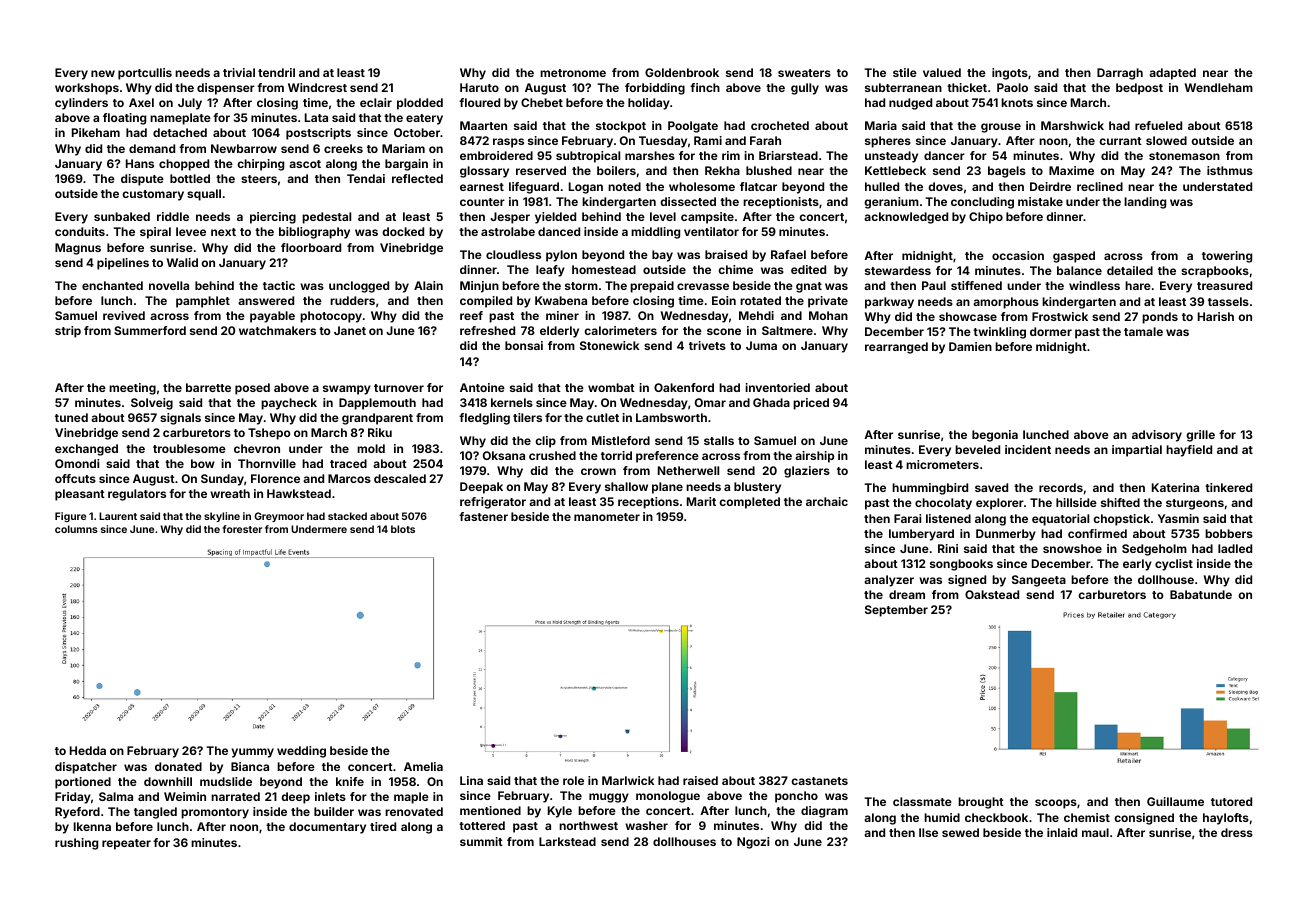  What do you see at coordinates (688, 470) in the document?
I see `Netherwell` at bounding box center [688, 470].
